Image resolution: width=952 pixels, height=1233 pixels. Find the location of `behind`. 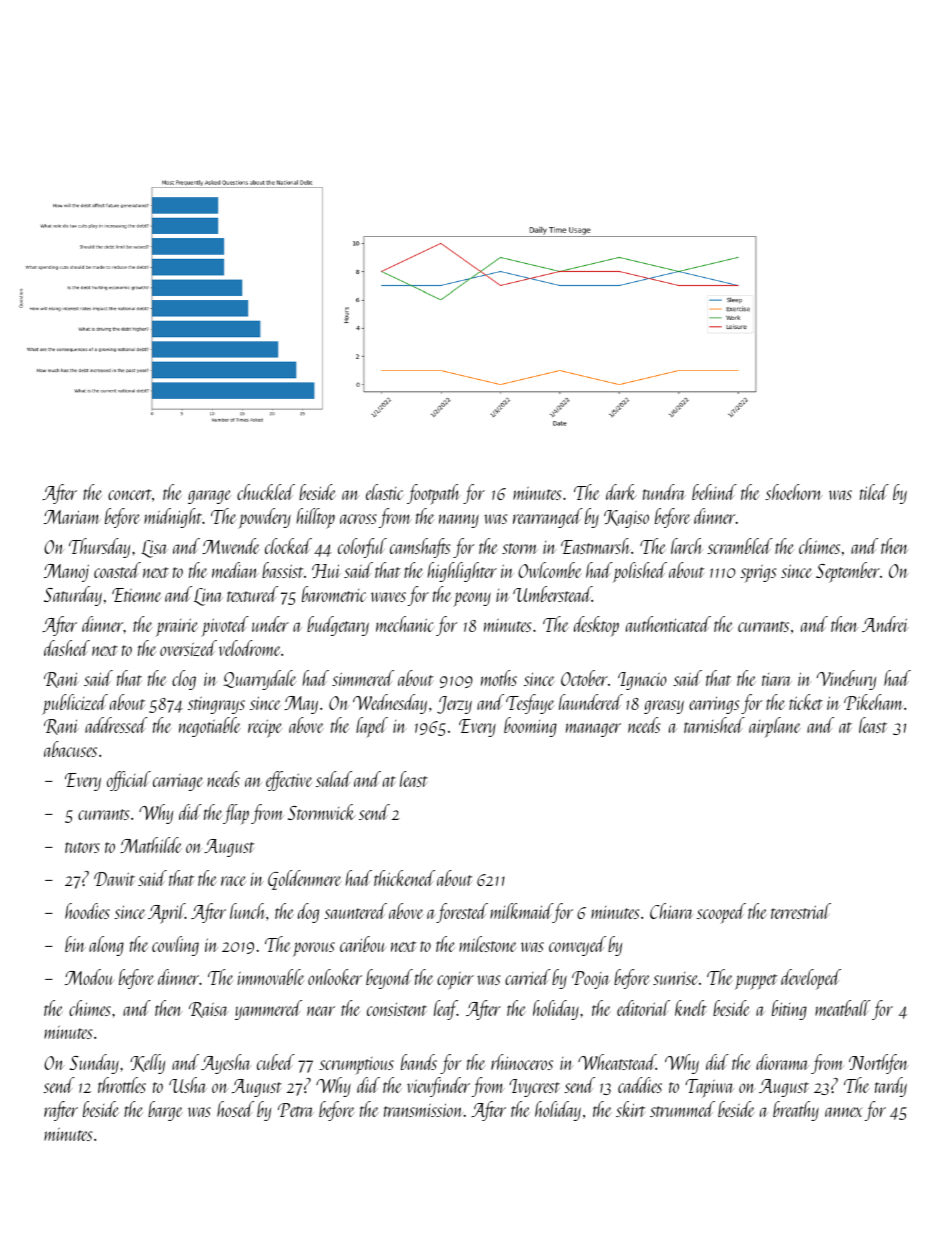

behind is located at coordinates (714, 492).
